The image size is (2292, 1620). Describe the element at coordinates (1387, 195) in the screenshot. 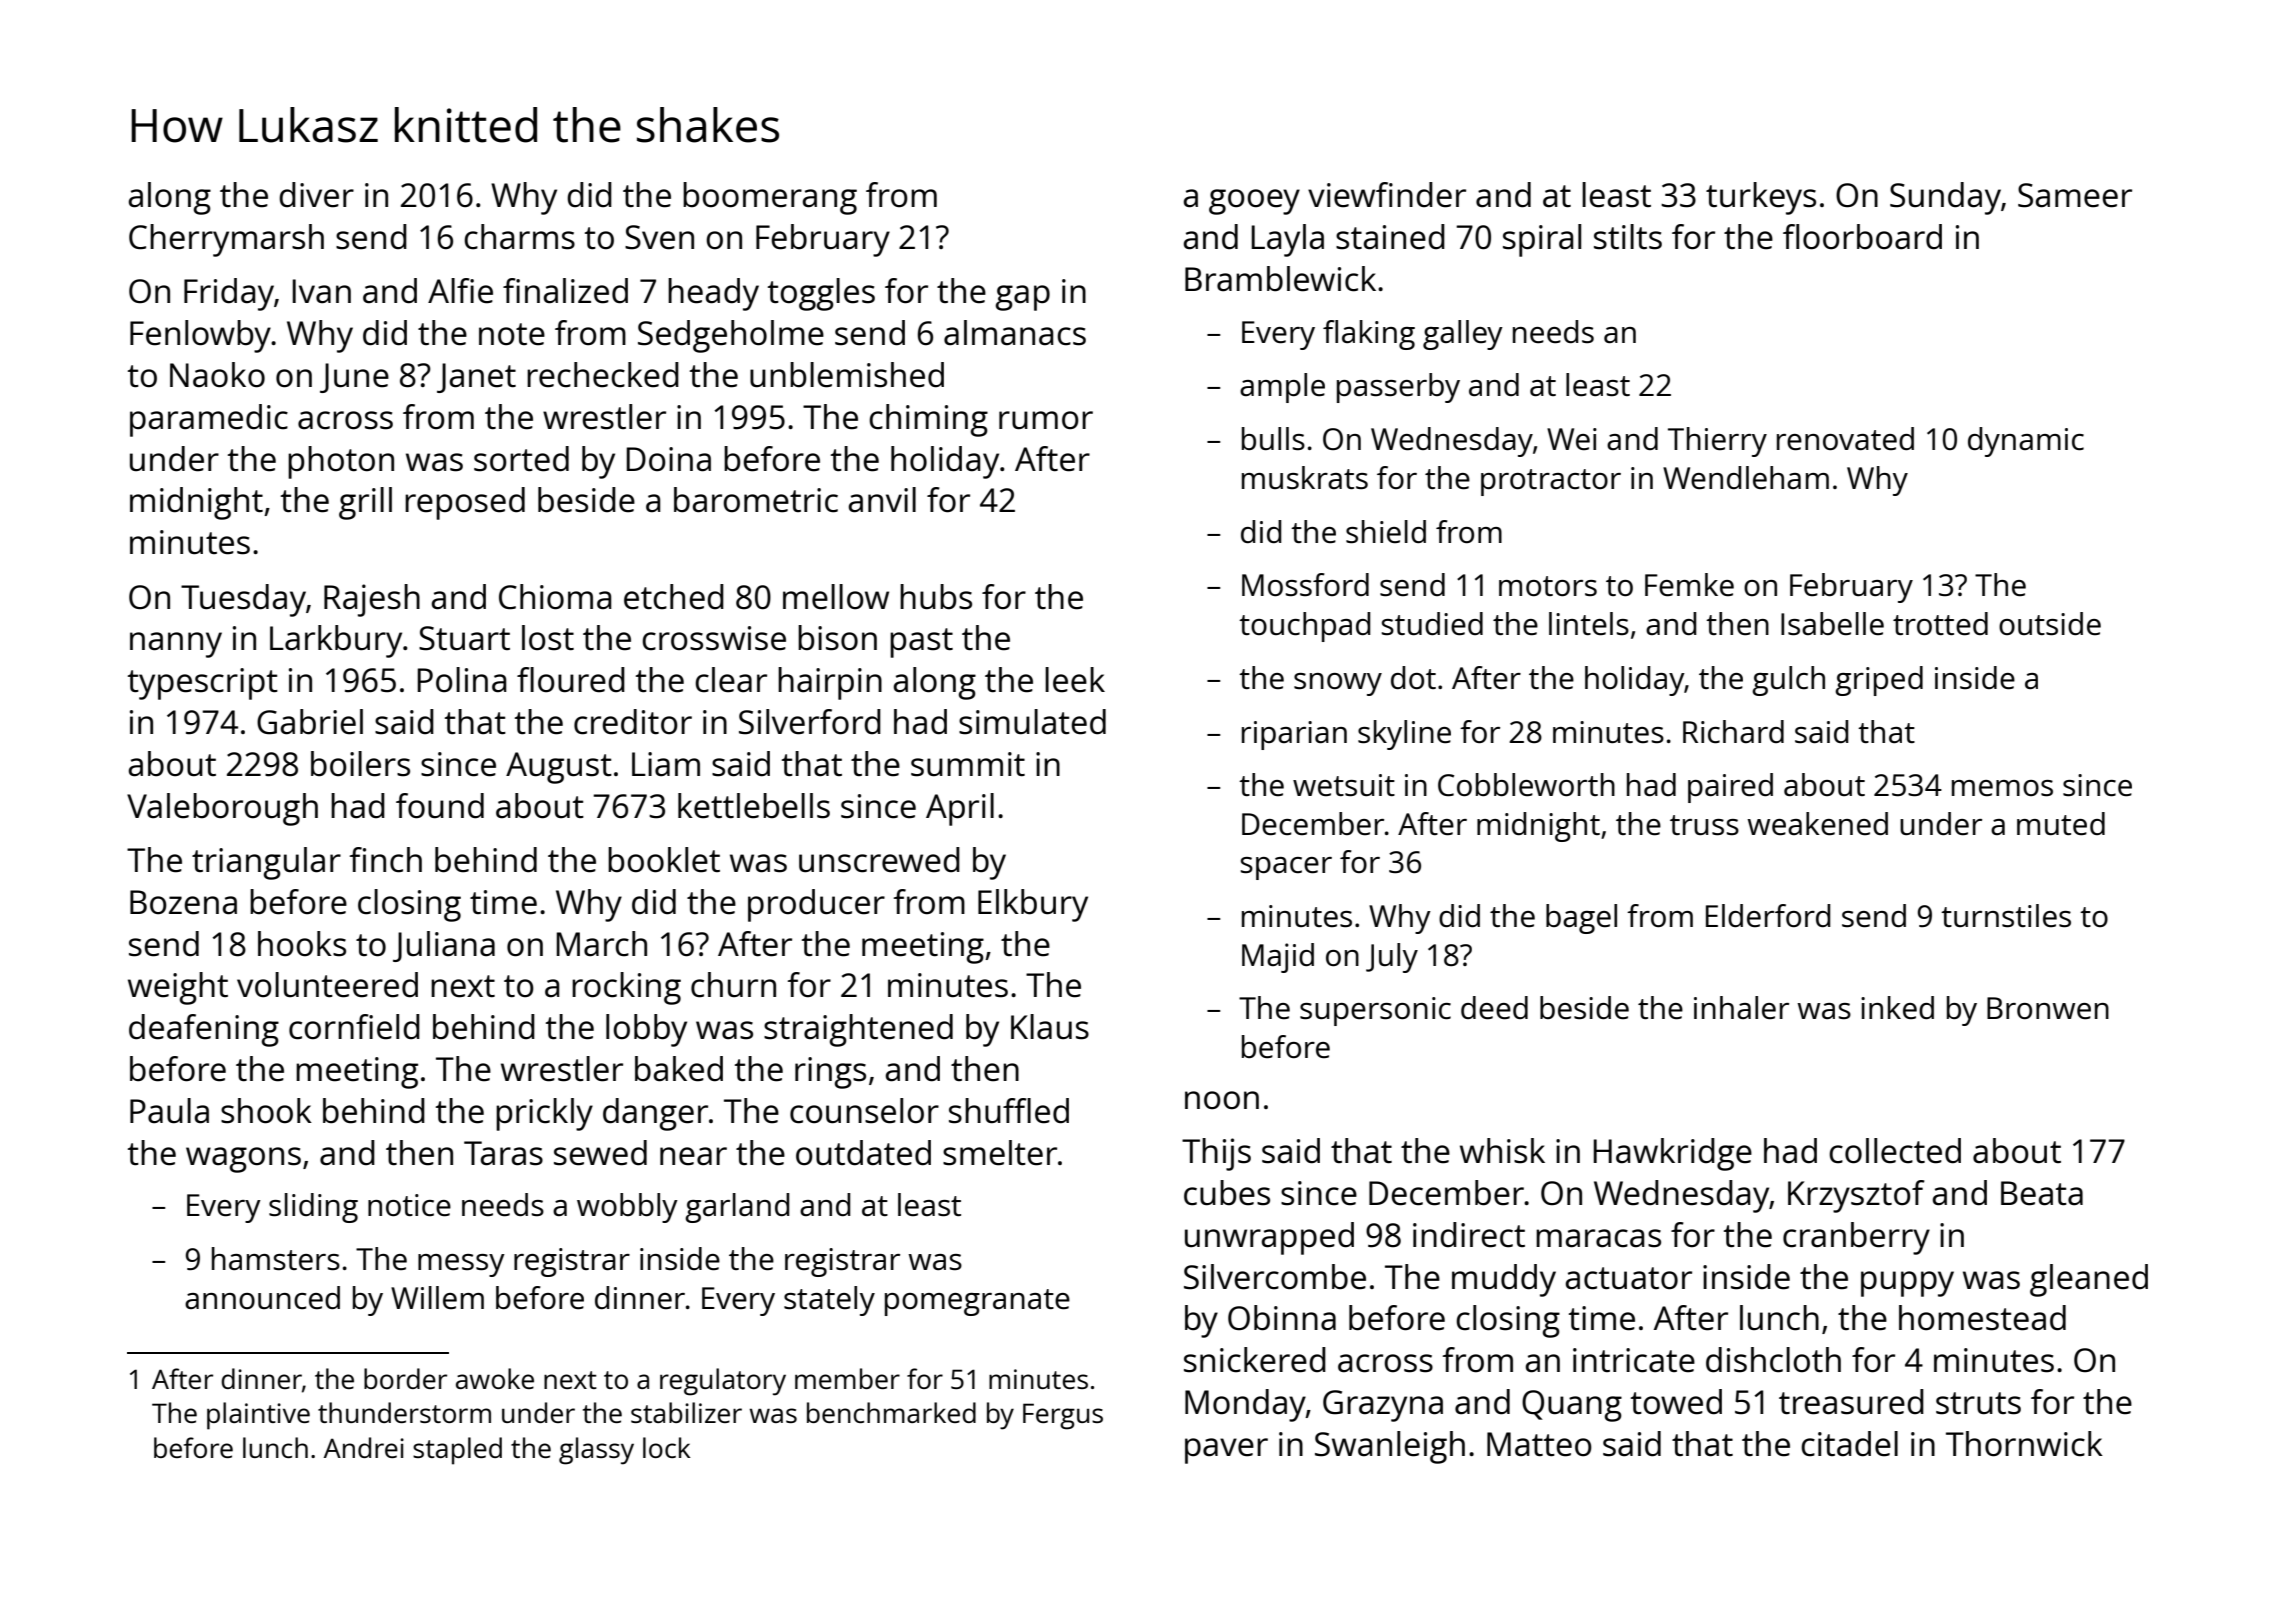

I see `viewfinder` at that location.
